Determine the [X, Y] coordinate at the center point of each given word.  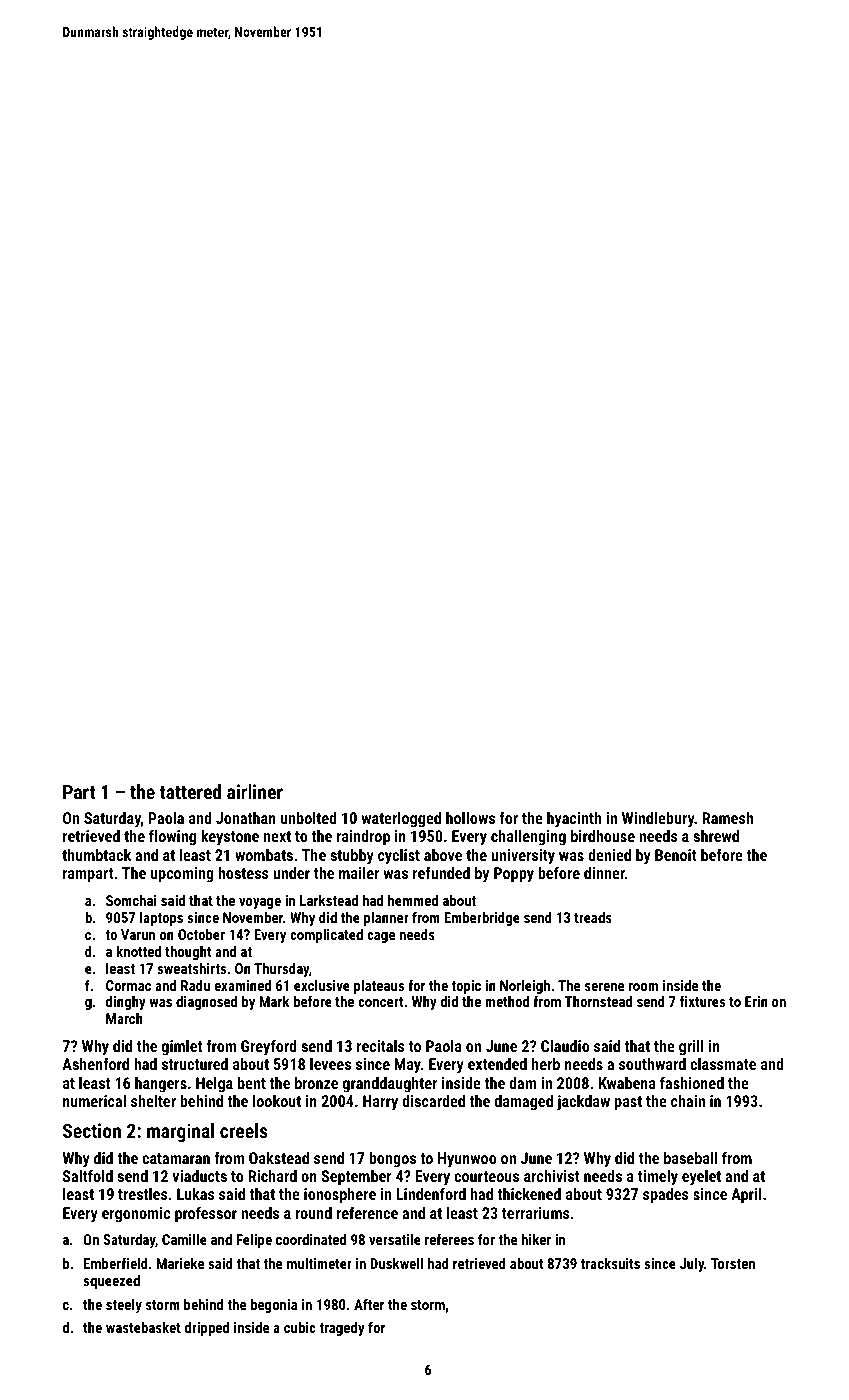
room [643, 987]
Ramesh [727, 818]
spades [666, 1196]
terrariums [536, 1213]
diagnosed [206, 1002]
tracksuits [610, 1263]
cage [381, 937]
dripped [206, 1328]
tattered [190, 791]
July [692, 1264]
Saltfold [88, 1175]
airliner [255, 791]
